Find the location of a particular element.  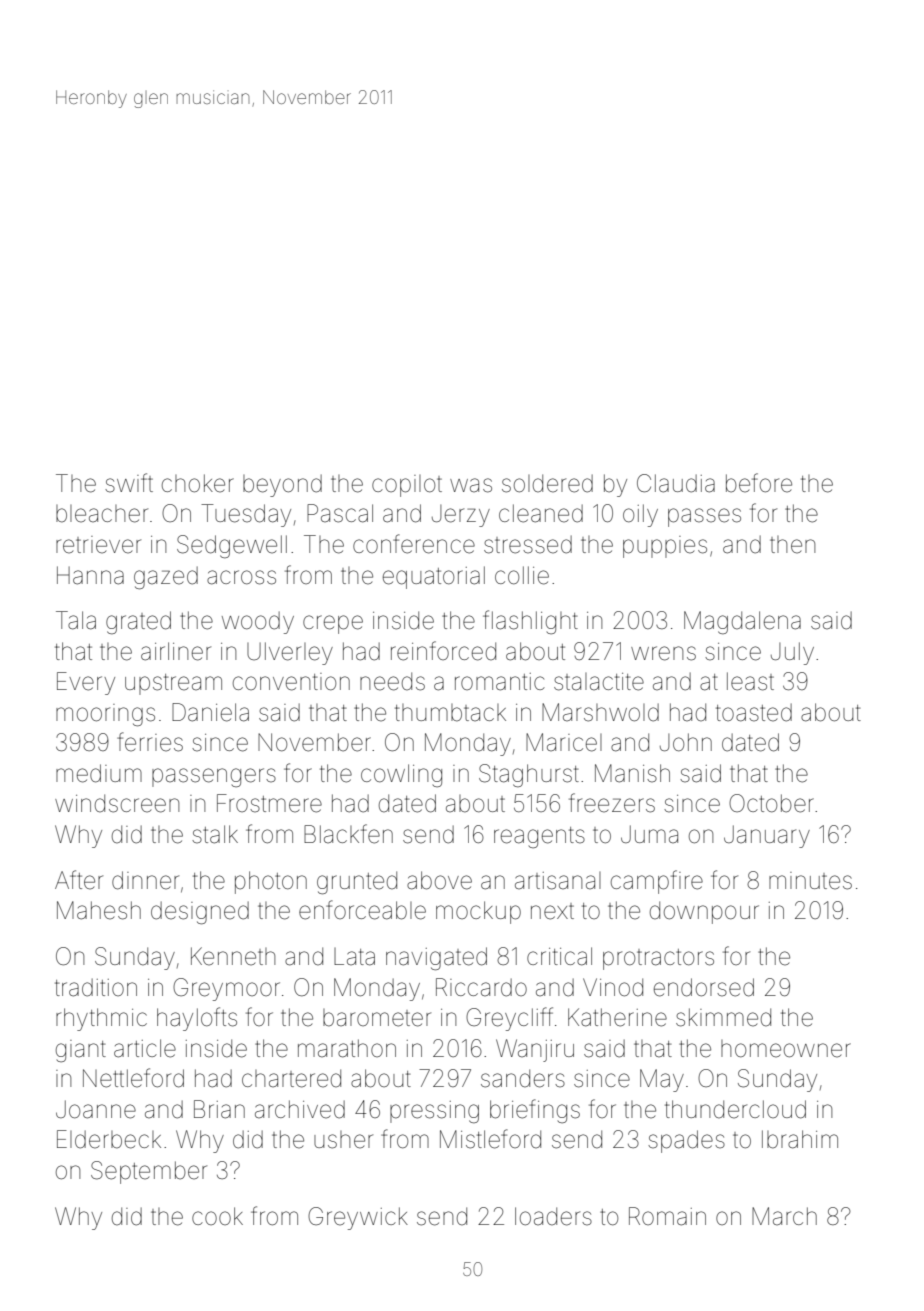

freezers is located at coordinates (612, 803).
